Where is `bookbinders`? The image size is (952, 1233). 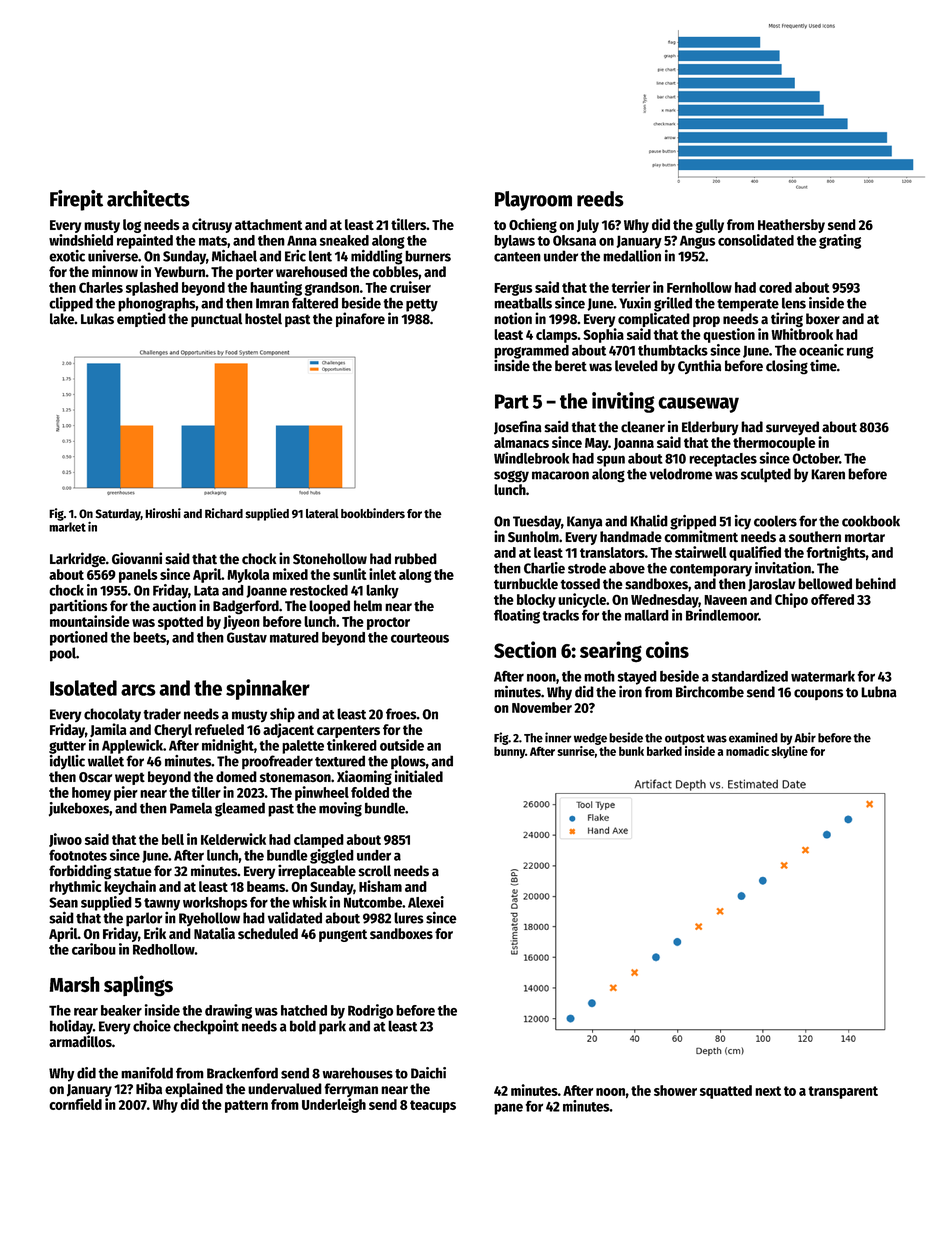 bookbinders is located at coordinates (373, 513).
